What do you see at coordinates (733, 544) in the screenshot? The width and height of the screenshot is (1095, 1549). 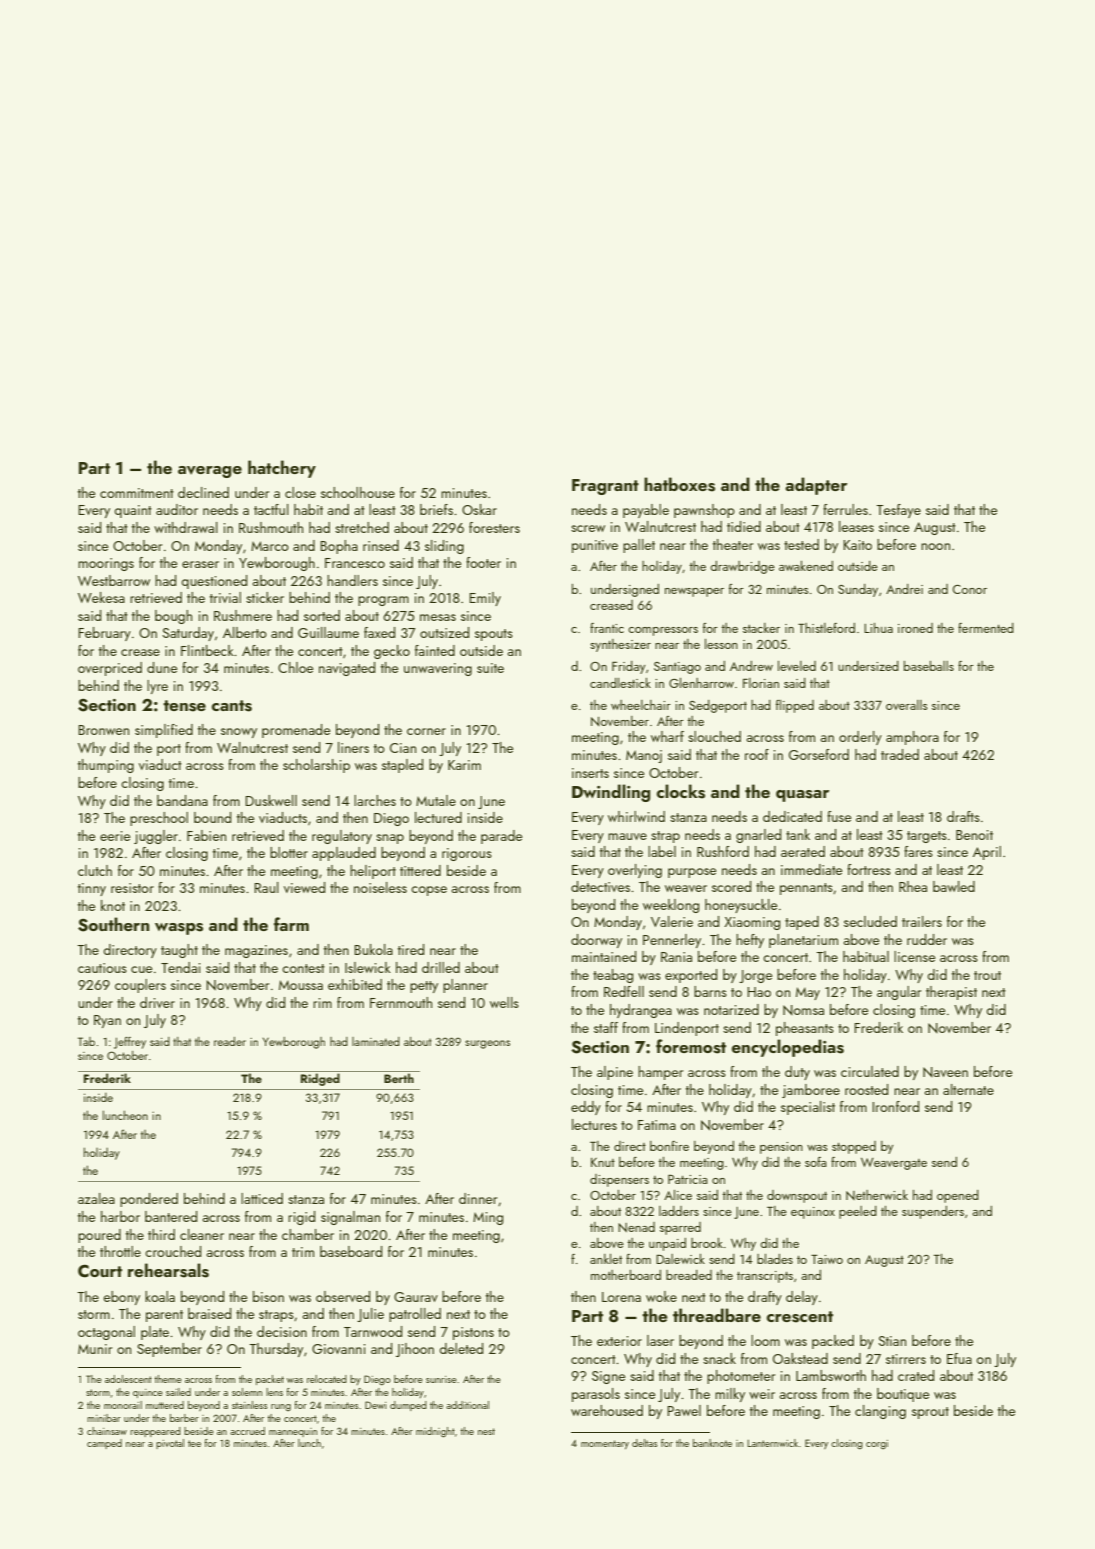 I see `theater` at bounding box center [733, 544].
